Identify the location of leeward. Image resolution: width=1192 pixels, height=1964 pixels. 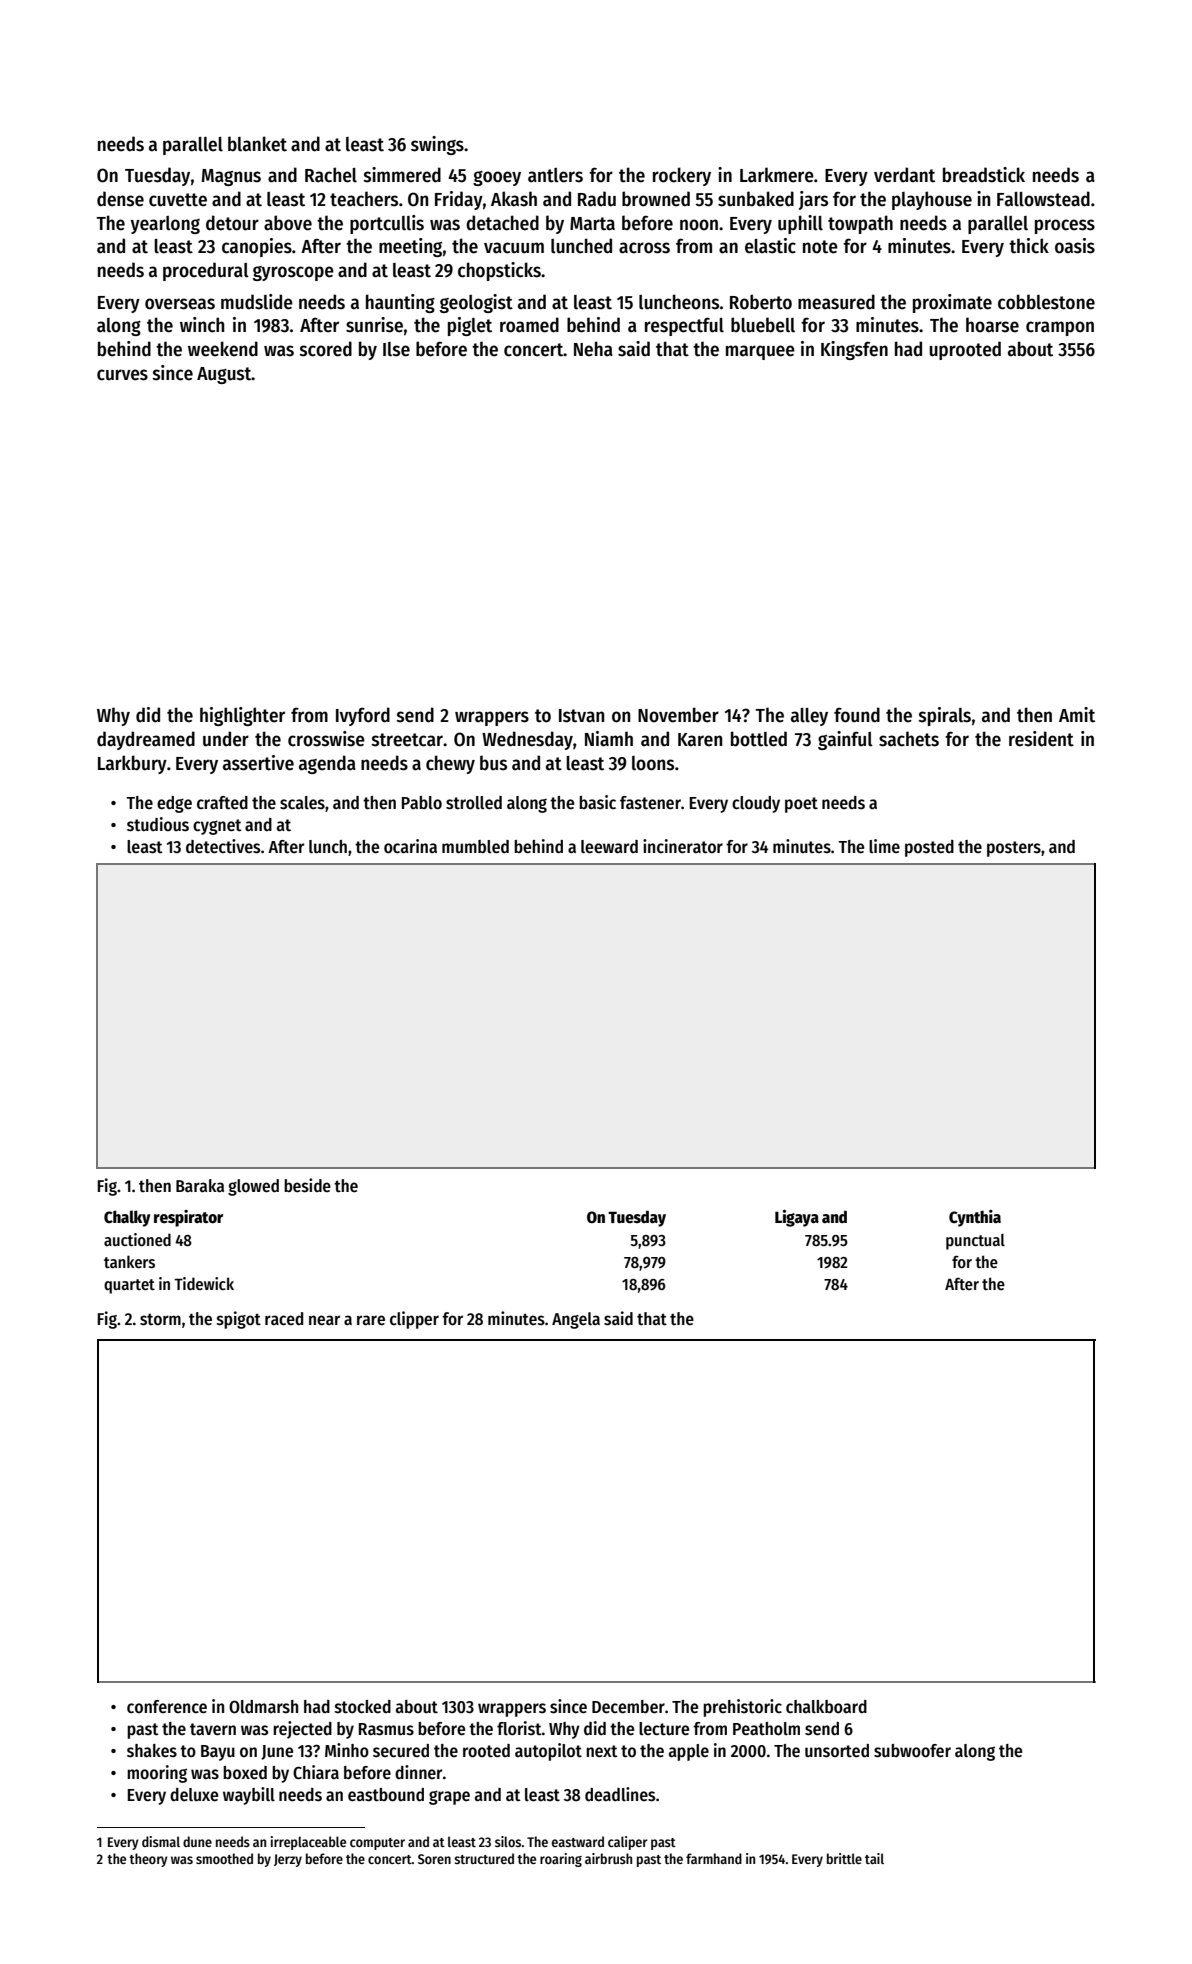
(609, 847).
